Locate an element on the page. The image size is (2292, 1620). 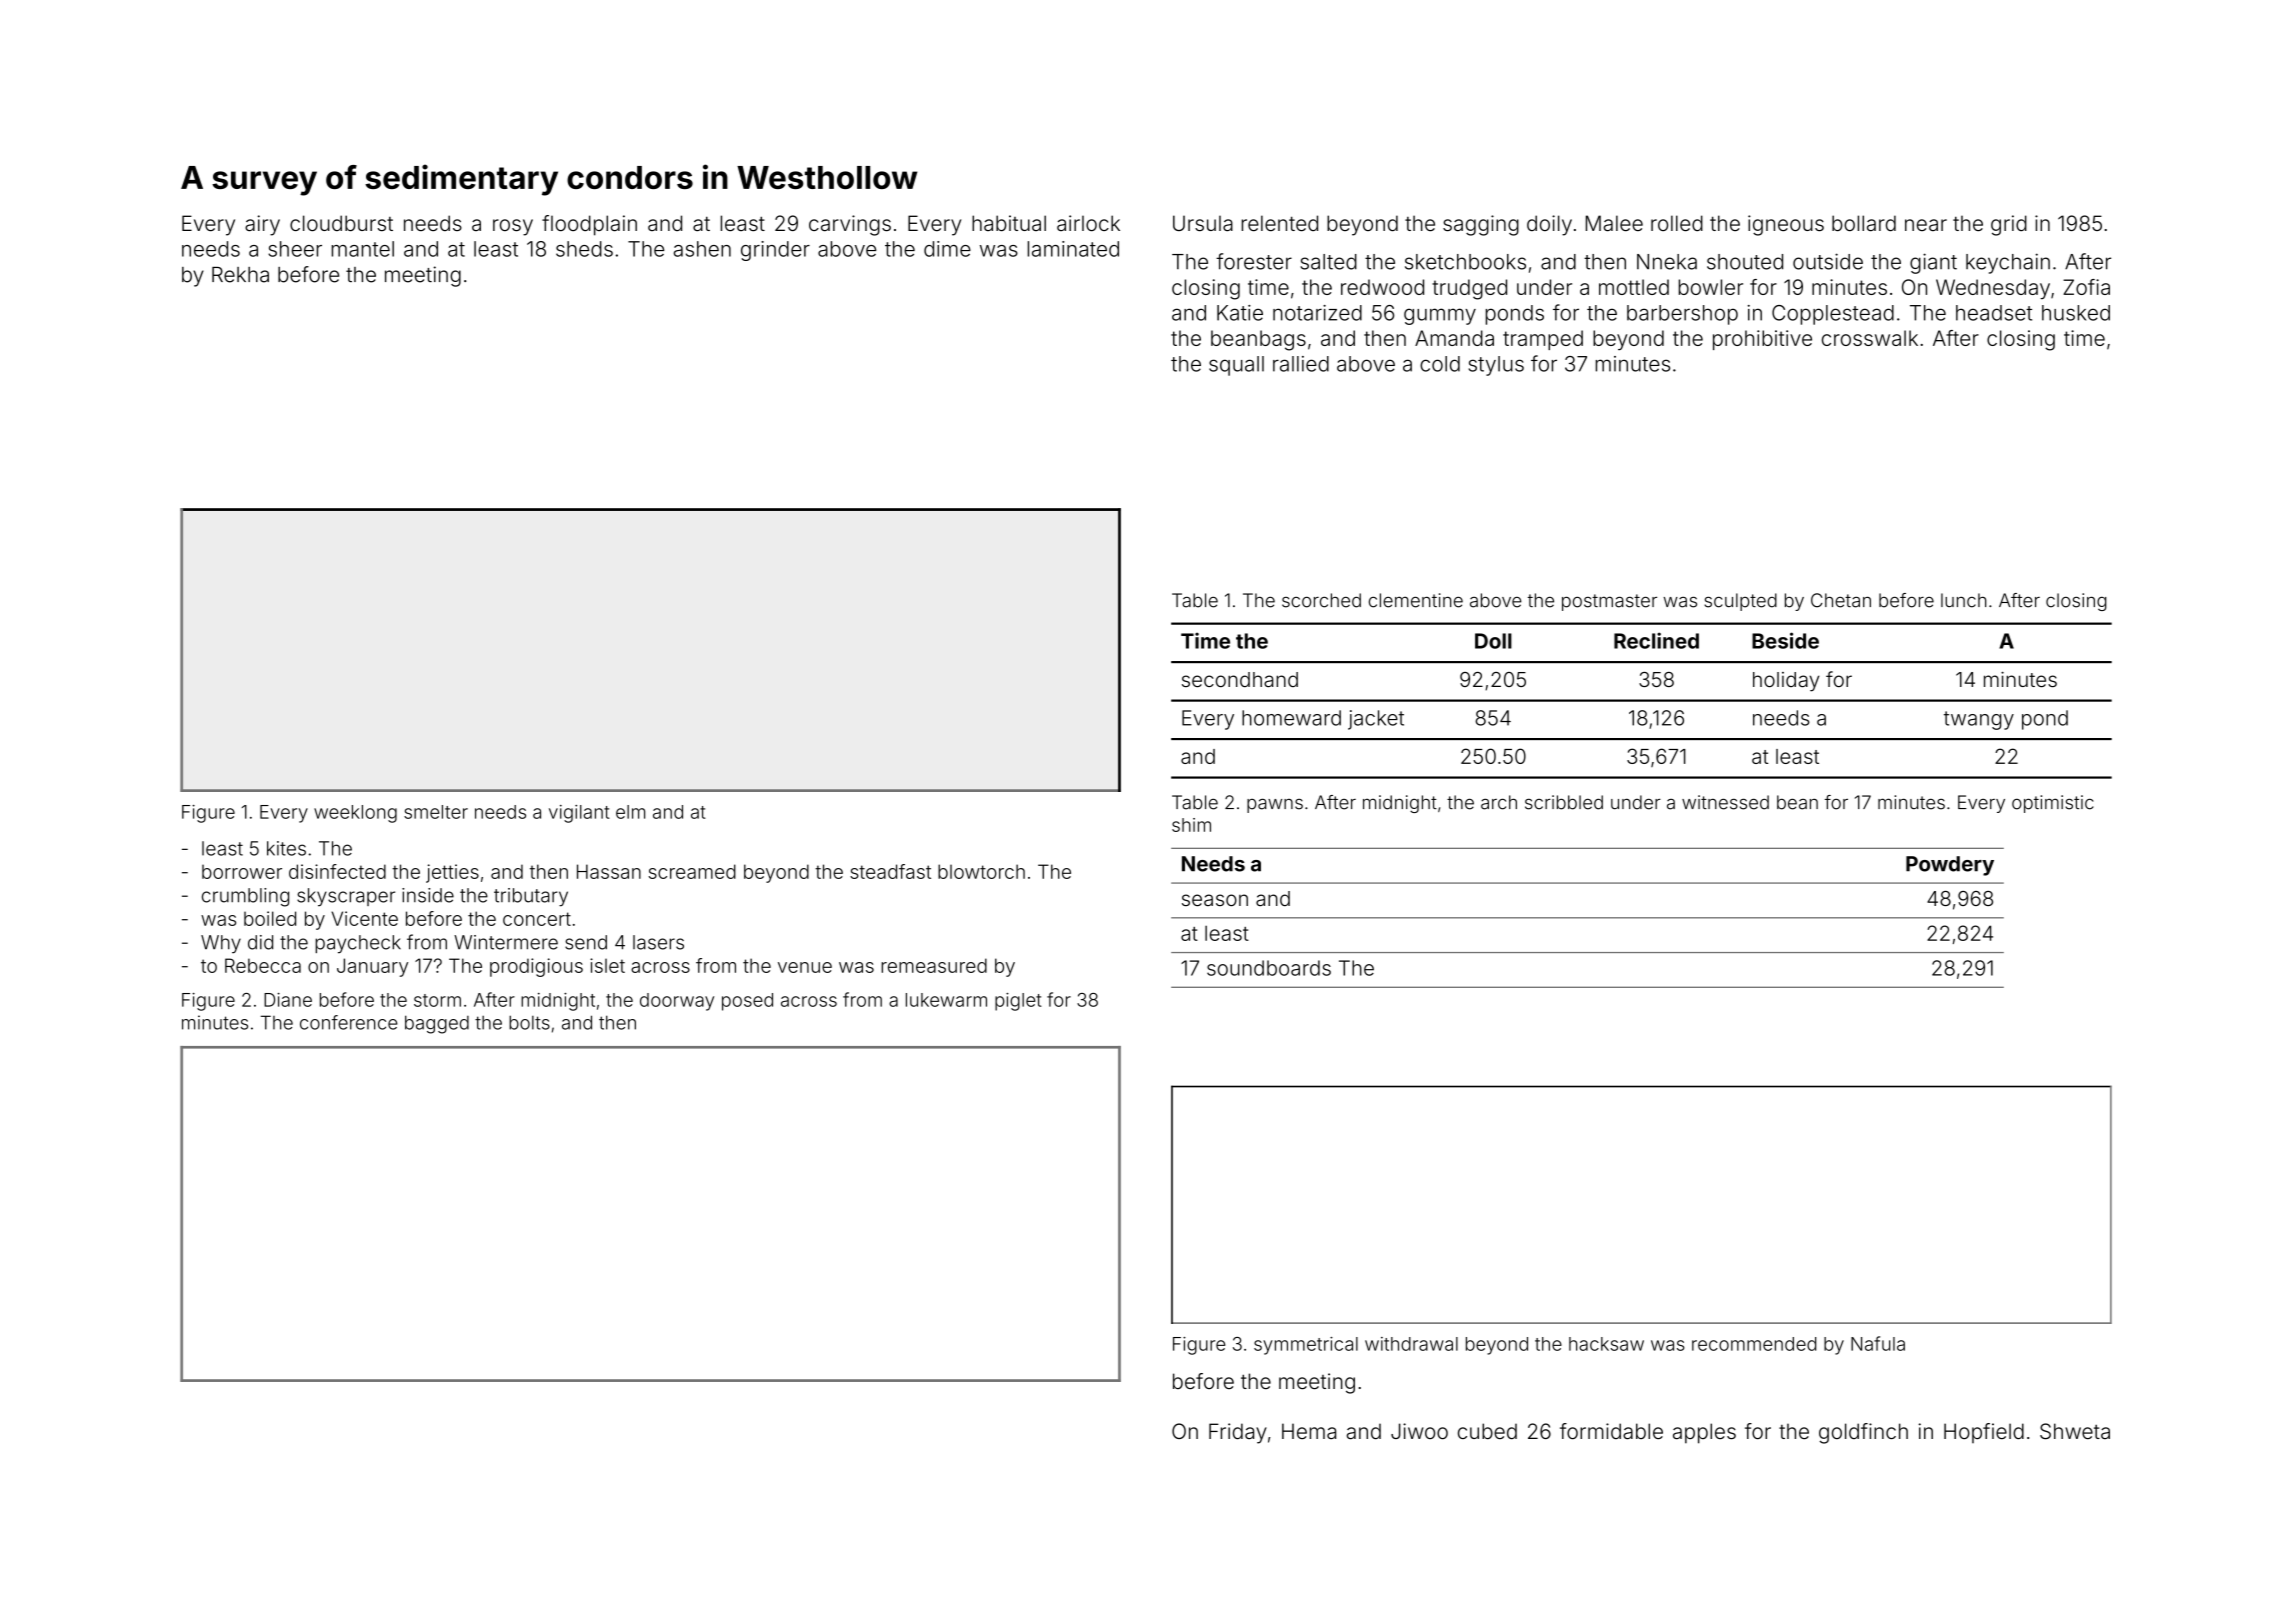
Friday is located at coordinates (1238, 1433).
